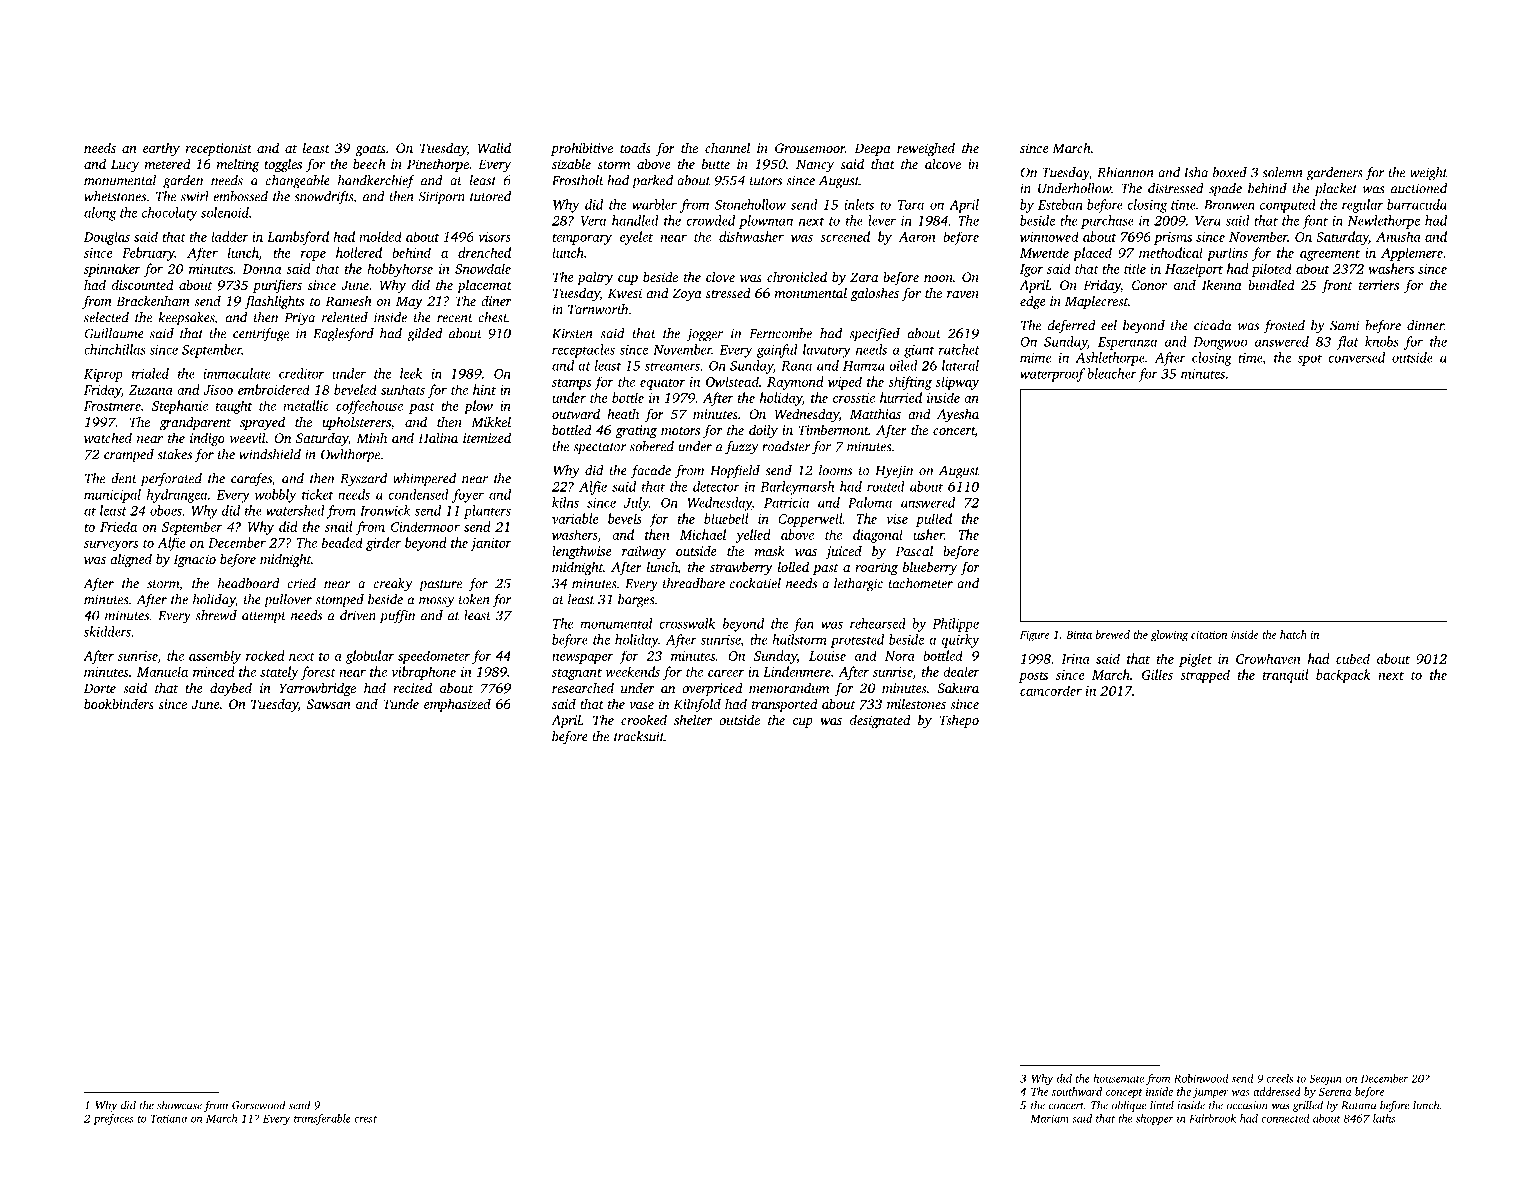  Describe the element at coordinates (259, 1105) in the document. I see `Gorsewood` at that location.
